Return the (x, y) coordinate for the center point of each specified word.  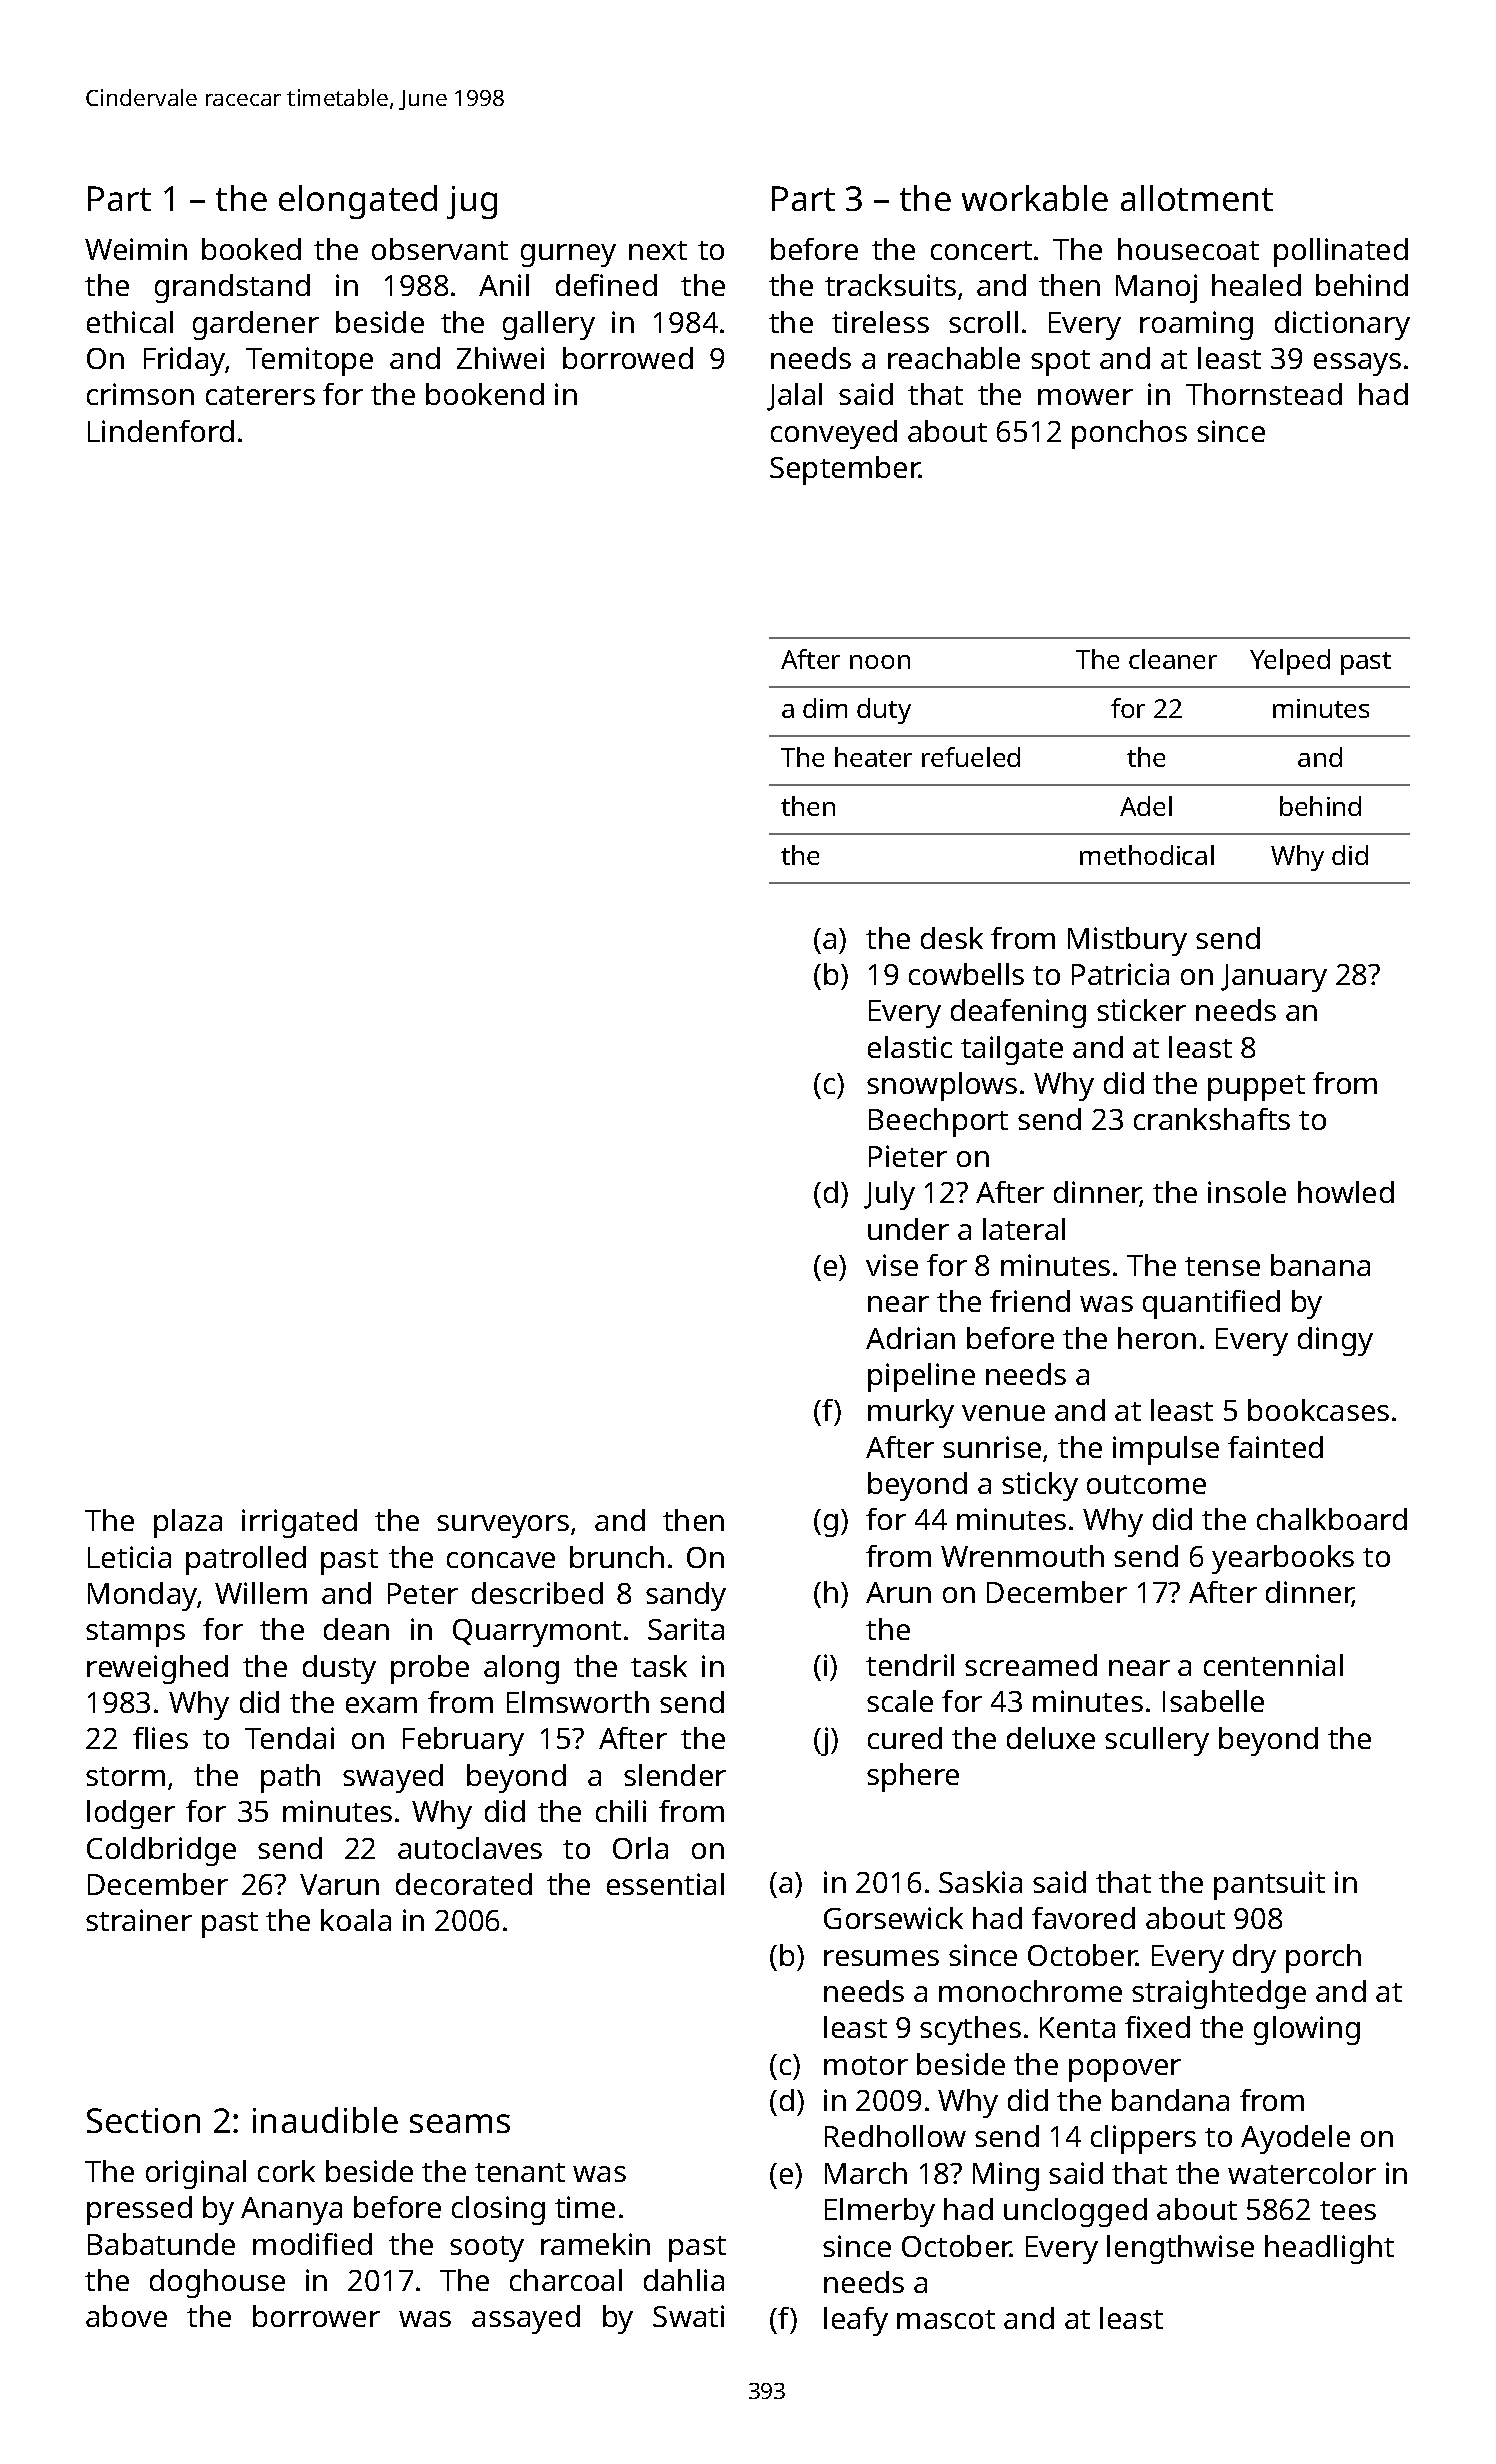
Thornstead (1264, 394)
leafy (856, 2321)
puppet (1256, 1088)
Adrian (910, 1338)
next (658, 250)
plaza (188, 1523)
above (126, 2316)
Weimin (136, 249)
